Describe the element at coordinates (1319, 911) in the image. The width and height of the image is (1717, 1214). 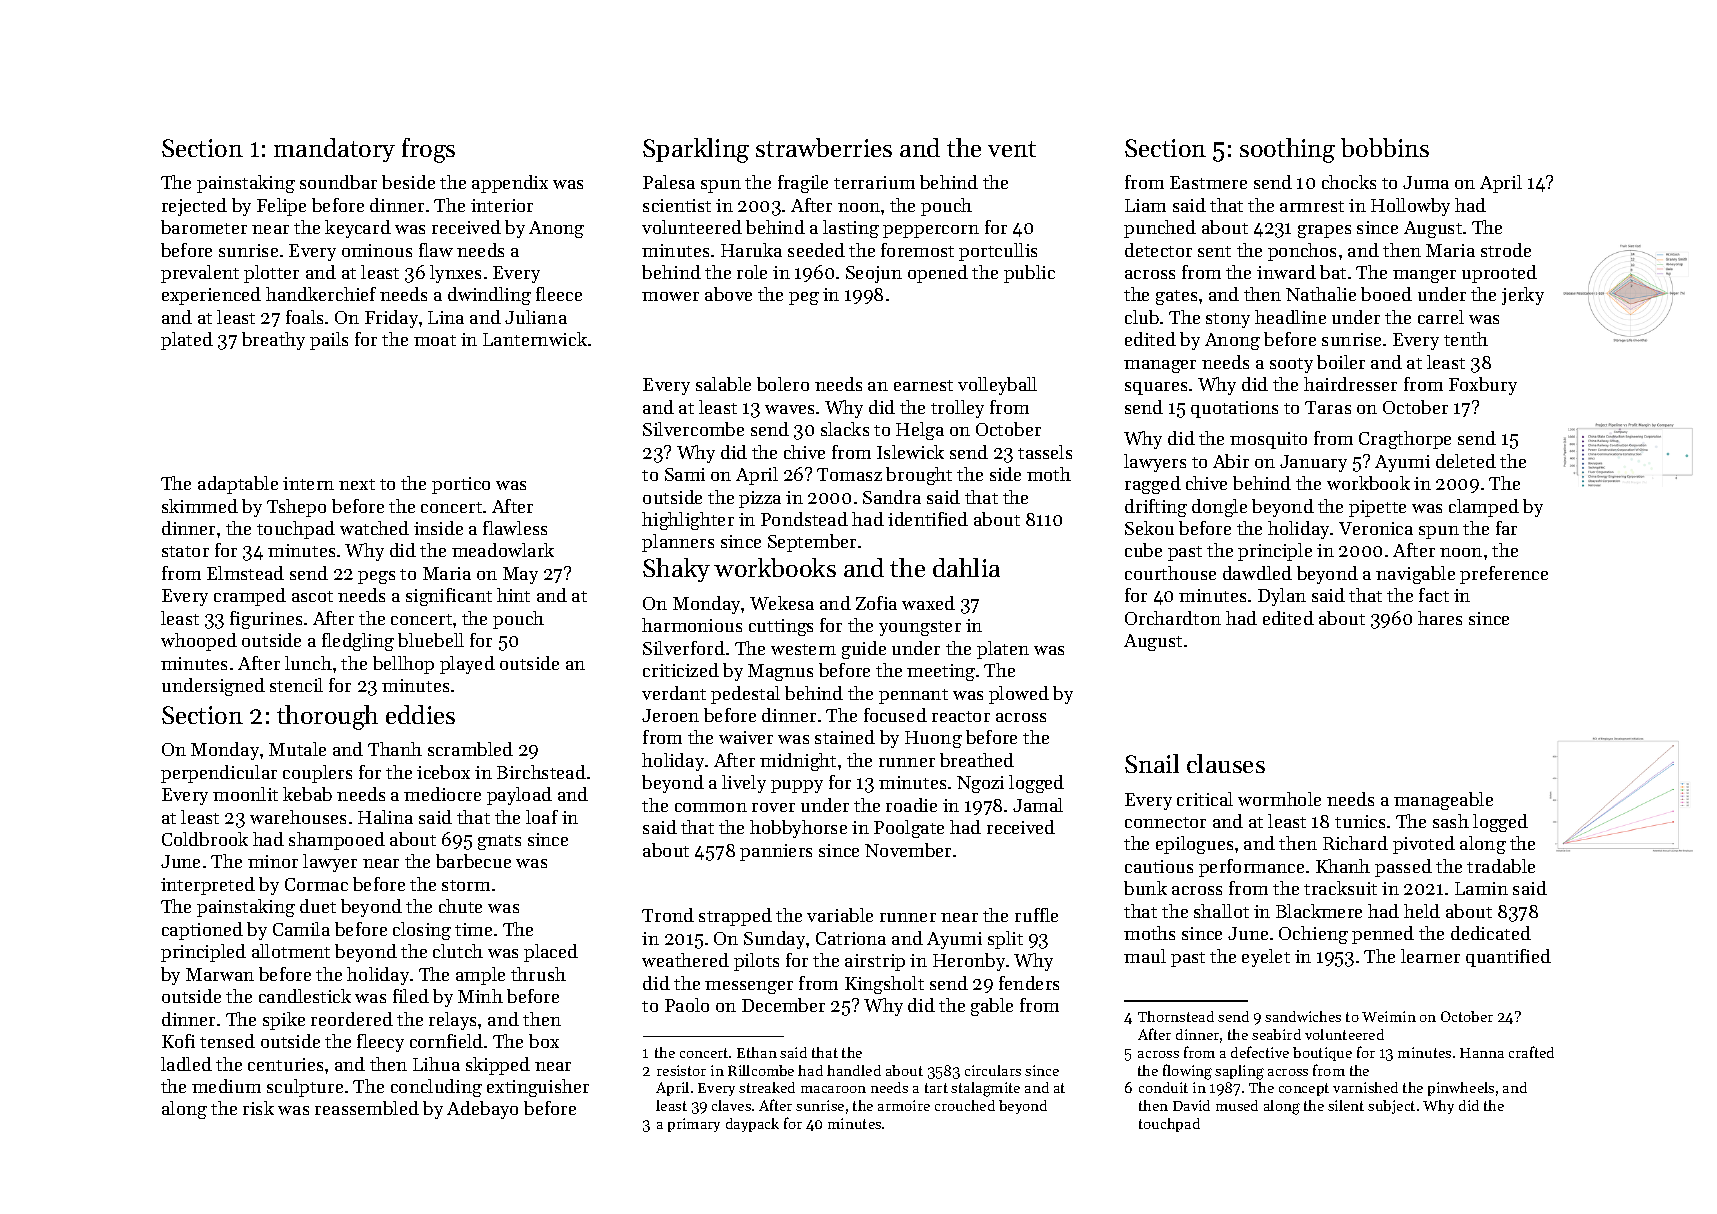
I see `Blackmere` at that location.
